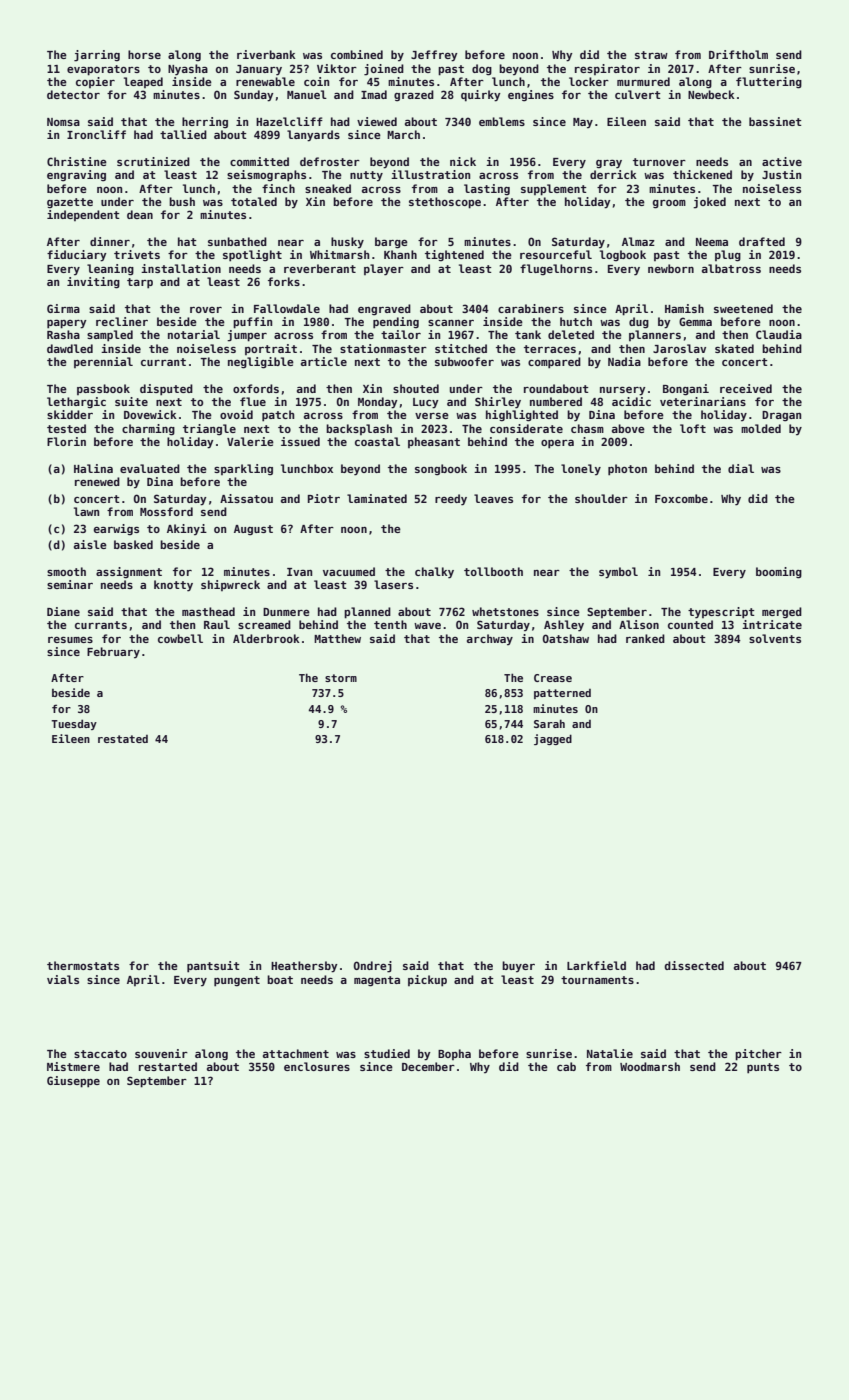 Image resolution: width=849 pixels, height=1400 pixels. I want to click on May, so click(583, 123).
